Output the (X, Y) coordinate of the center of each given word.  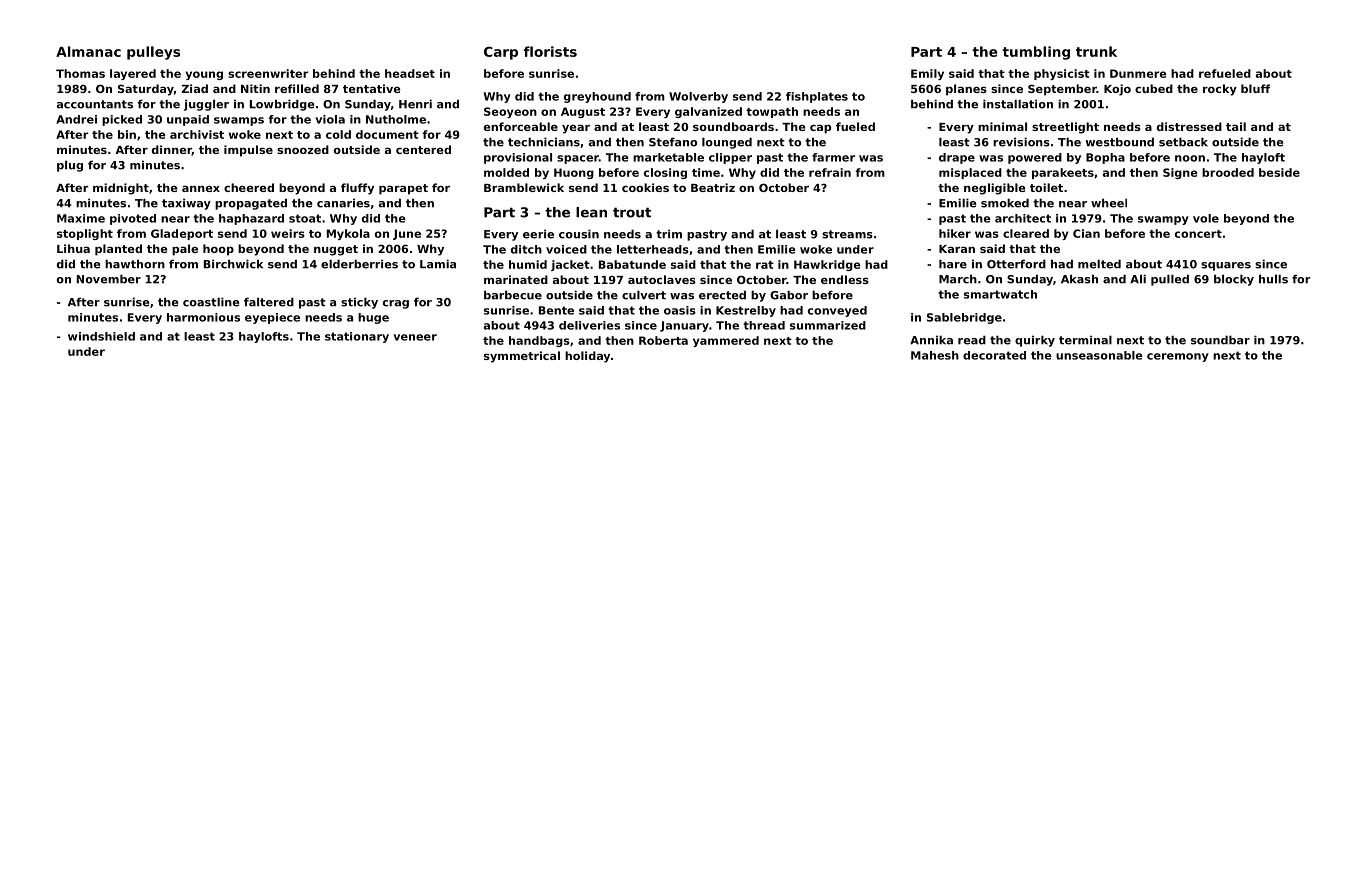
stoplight (85, 234)
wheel (1109, 203)
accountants (95, 104)
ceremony (1178, 357)
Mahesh (935, 355)
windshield (101, 336)
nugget (336, 250)
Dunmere (1138, 73)
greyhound (597, 97)
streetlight (1065, 128)
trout (632, 212)
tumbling (1036, 53)
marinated (516, 279)
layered (133, 74)
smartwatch (1000, 294)
